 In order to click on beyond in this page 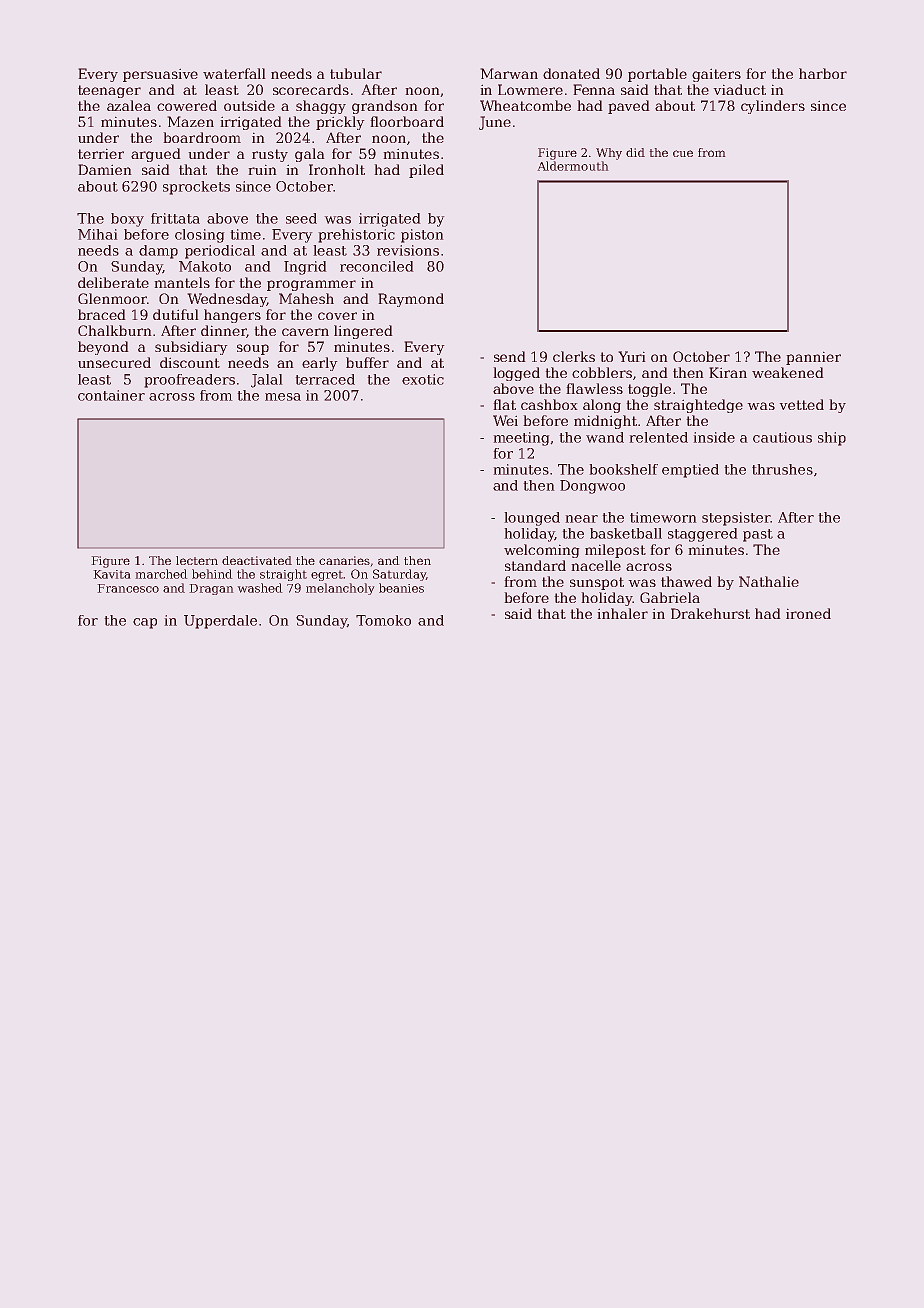, I will do `click(103, 348)`.
